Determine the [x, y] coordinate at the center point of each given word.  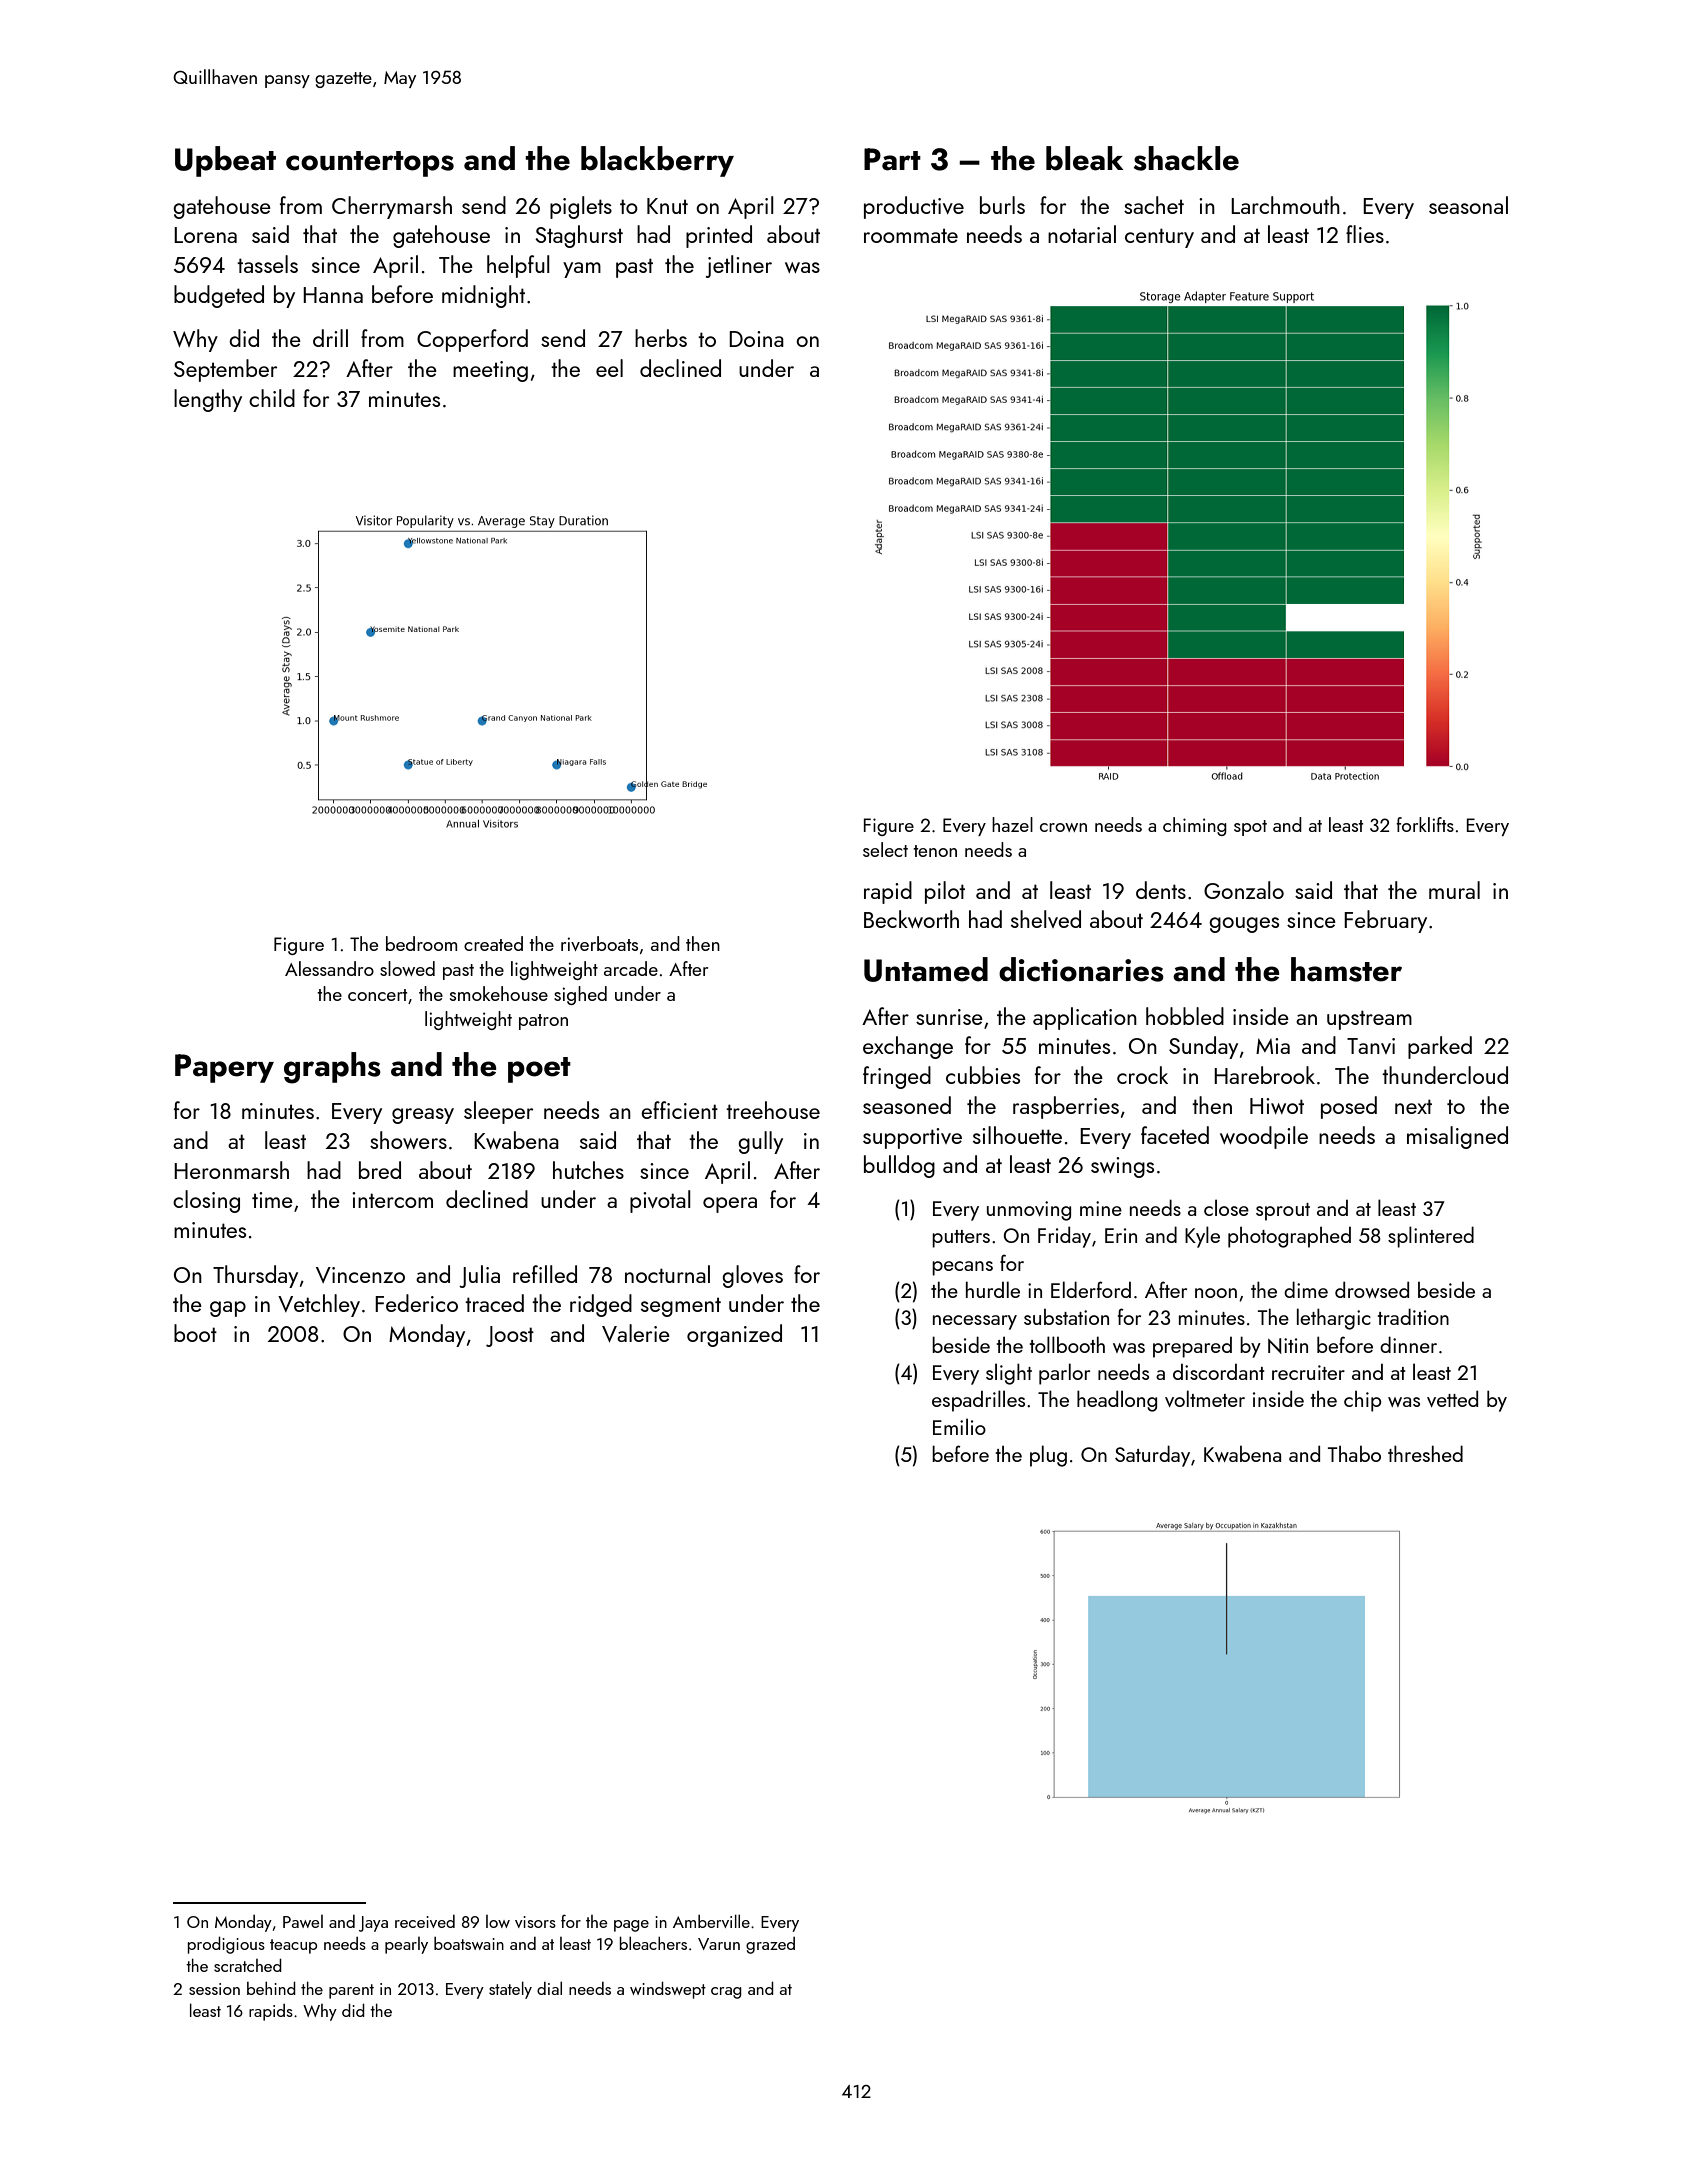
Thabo [1354, 1454]
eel [609, 368]
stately [510, 1990]
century [1159, 238]
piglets [581, 207]
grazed [770, 1945]
